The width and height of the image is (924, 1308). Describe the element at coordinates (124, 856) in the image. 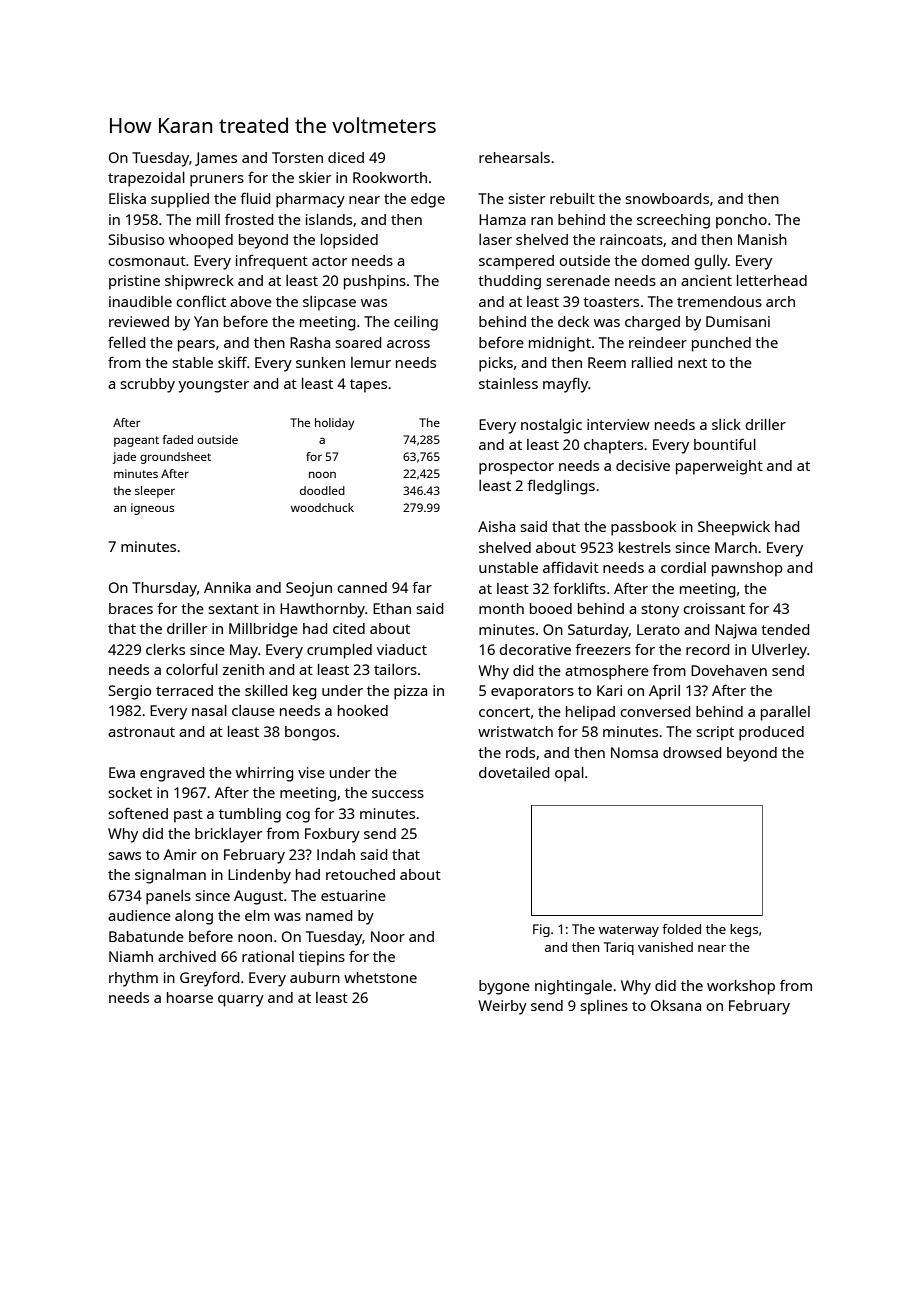

I see `saws` at that location.
